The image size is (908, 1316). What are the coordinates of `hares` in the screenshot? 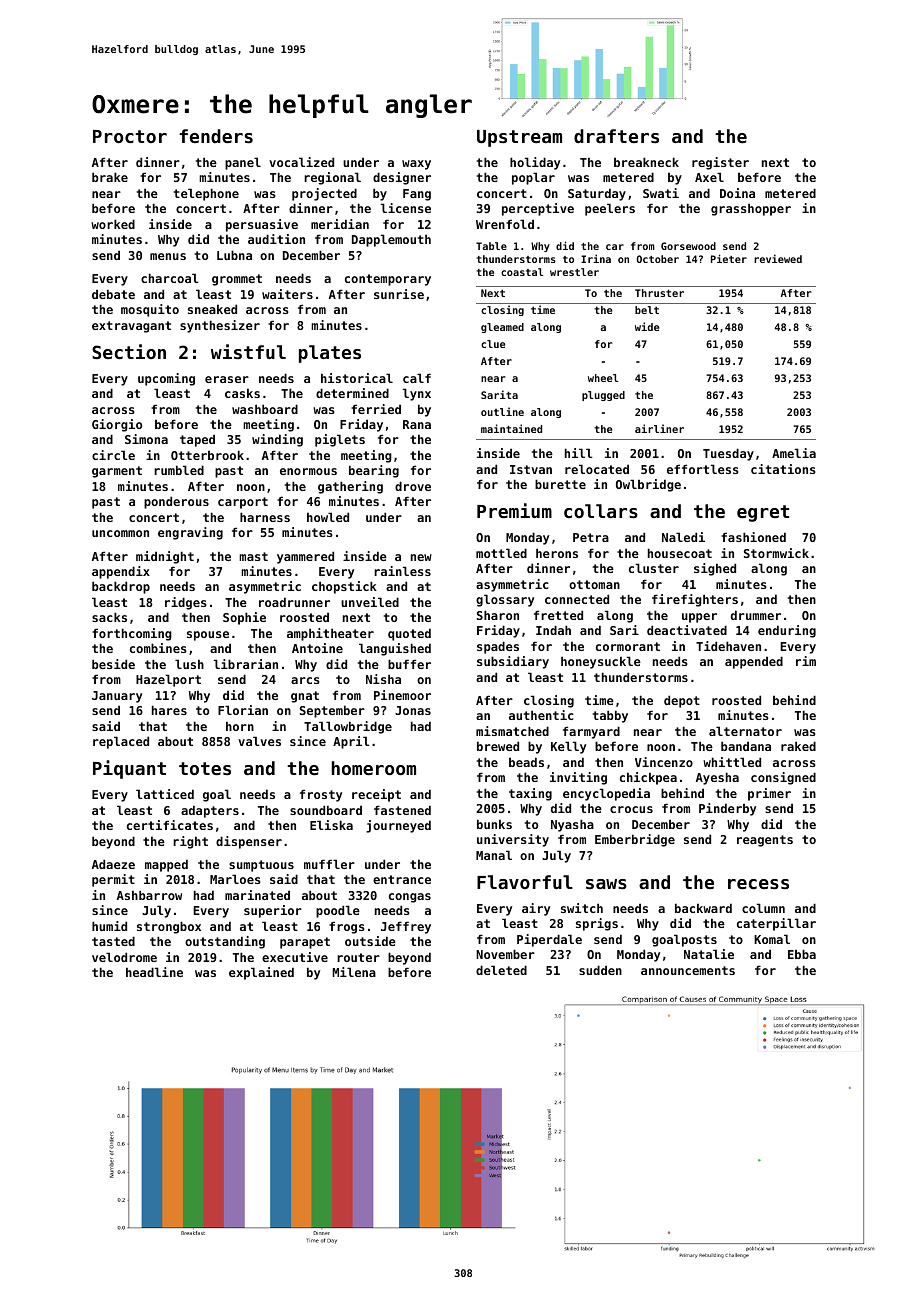 It's located at (169, 710).
